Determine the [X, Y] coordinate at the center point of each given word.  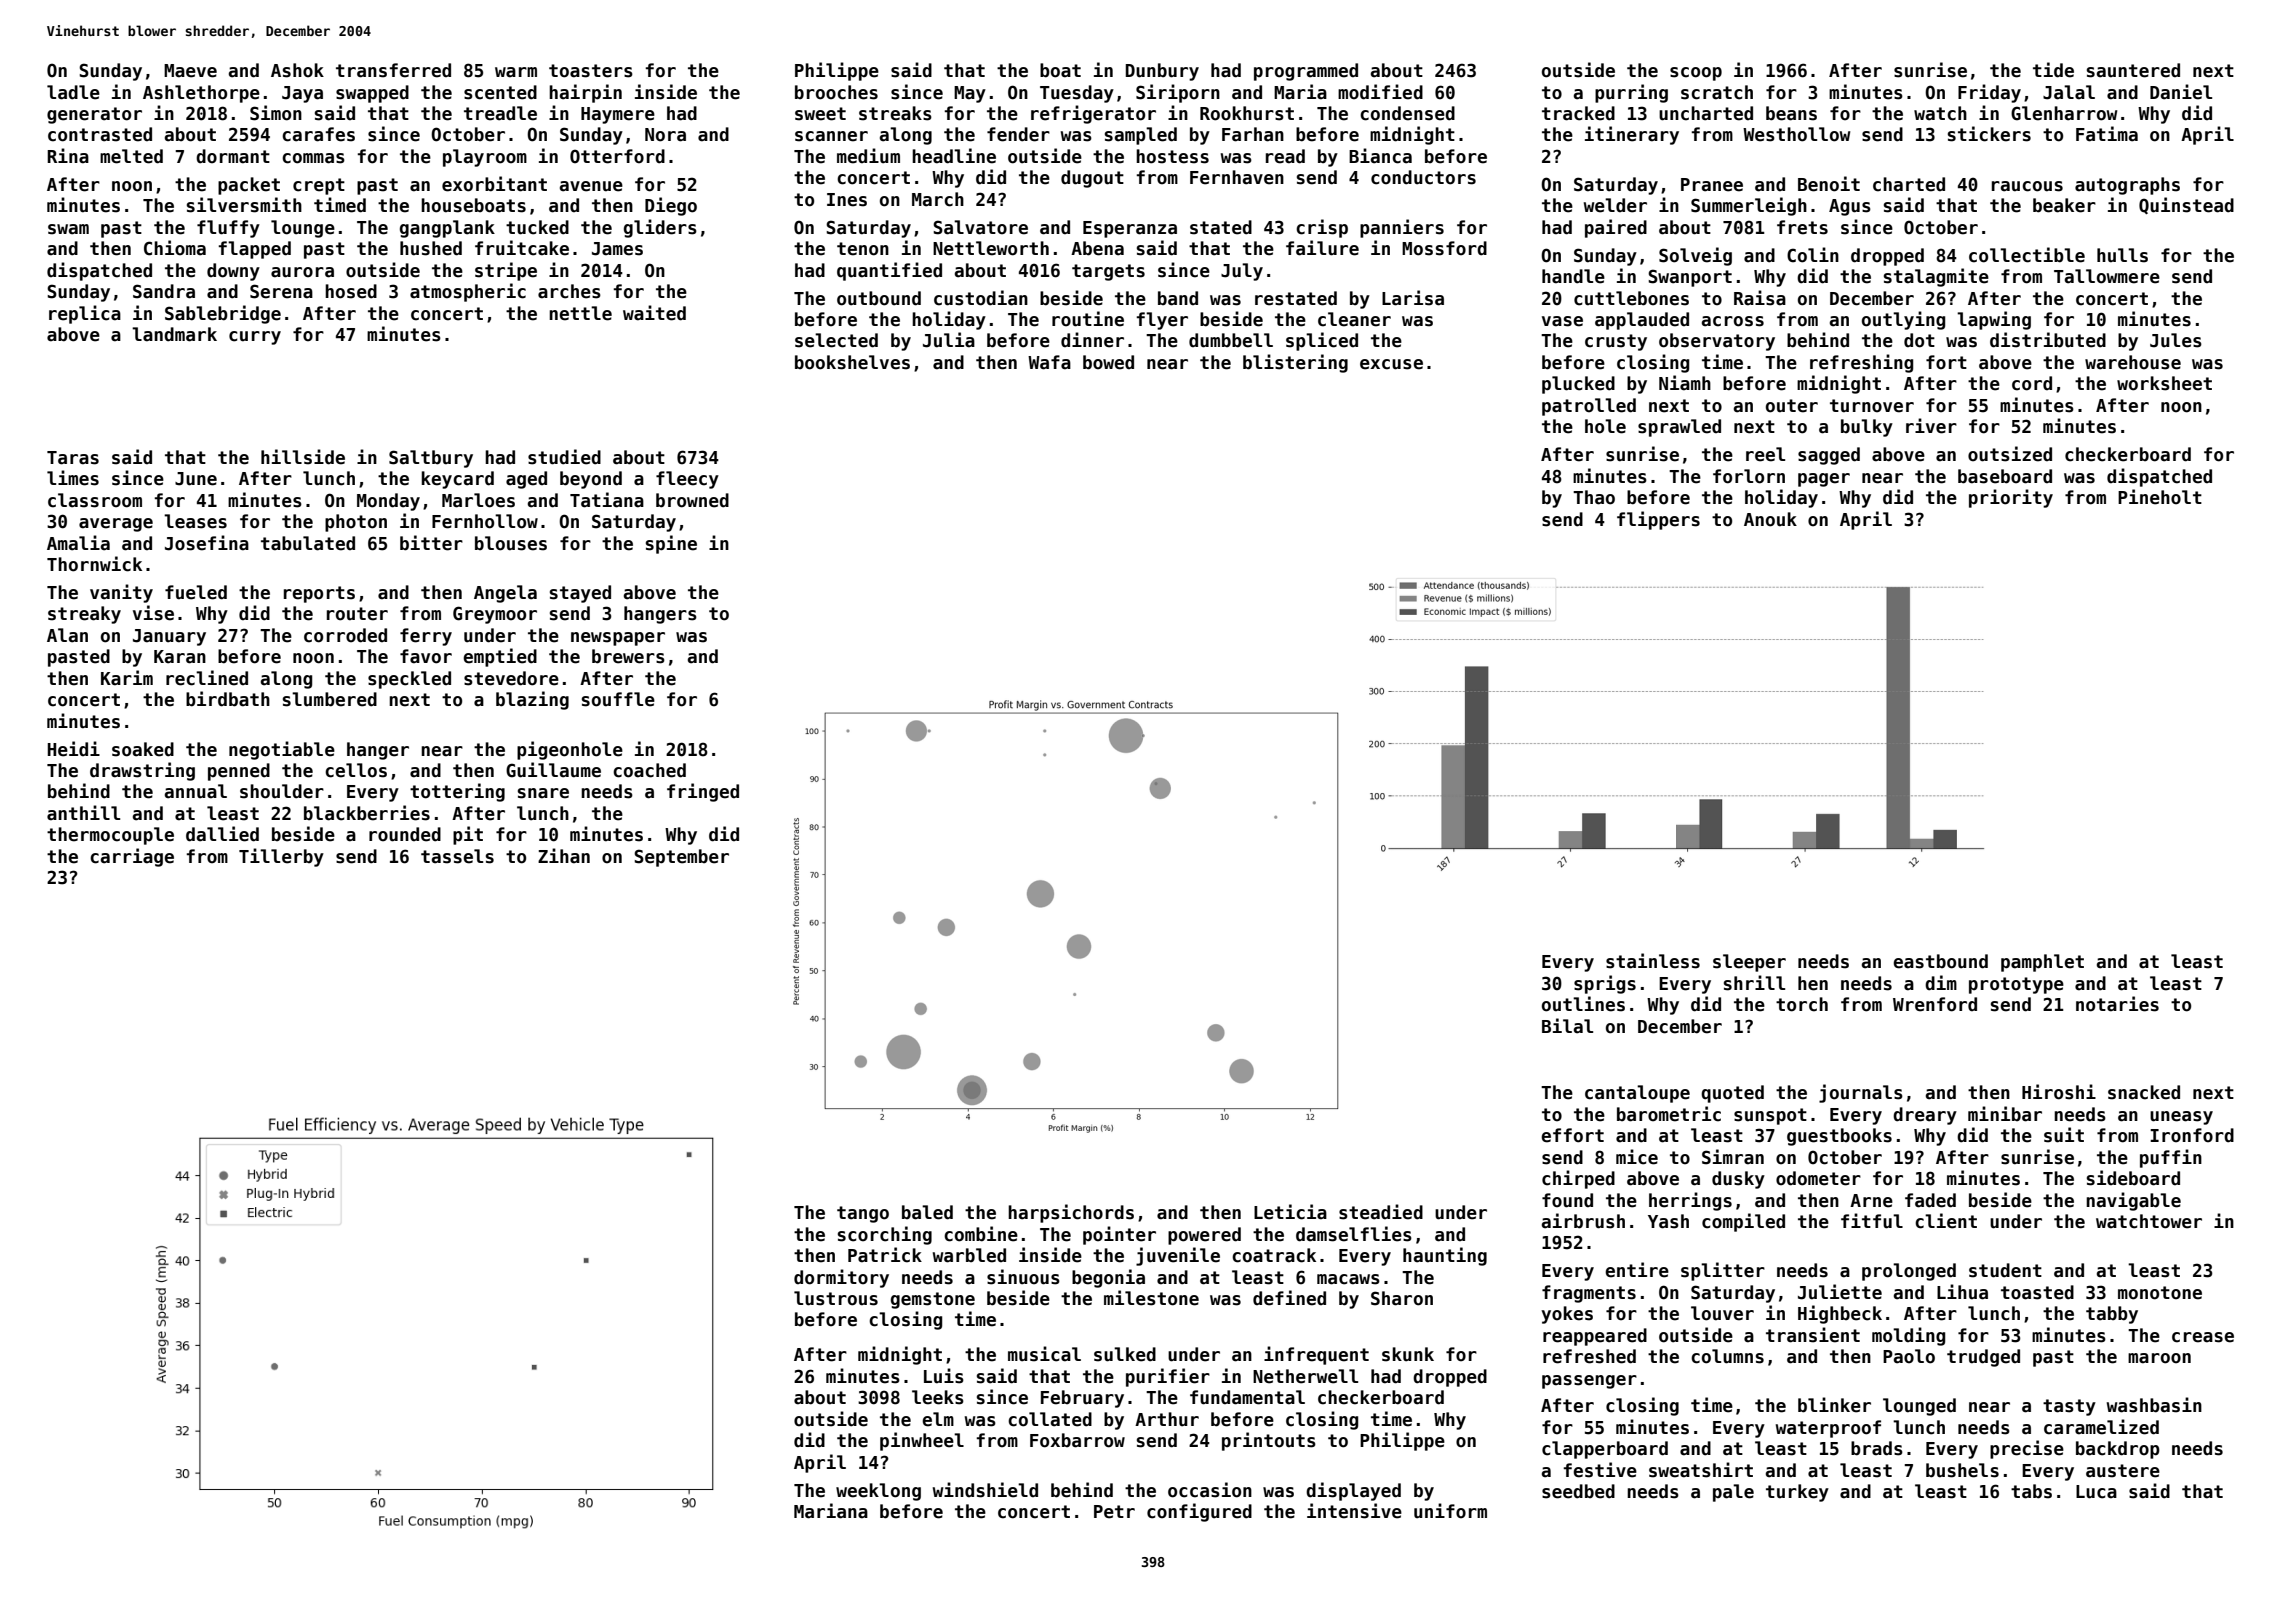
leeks [938, 1397]
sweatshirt [1701, 1470]
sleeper [1749, 963]
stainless [1653, 961]
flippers [1658, 520]
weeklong [878, 1492]
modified [1380, 92]
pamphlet [2042, 963]
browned [692, 500]
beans [1791, 113]
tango [863, 1214]
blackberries [367, 813]
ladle [73, 92]
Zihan [564, 856]
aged [526, 480]
